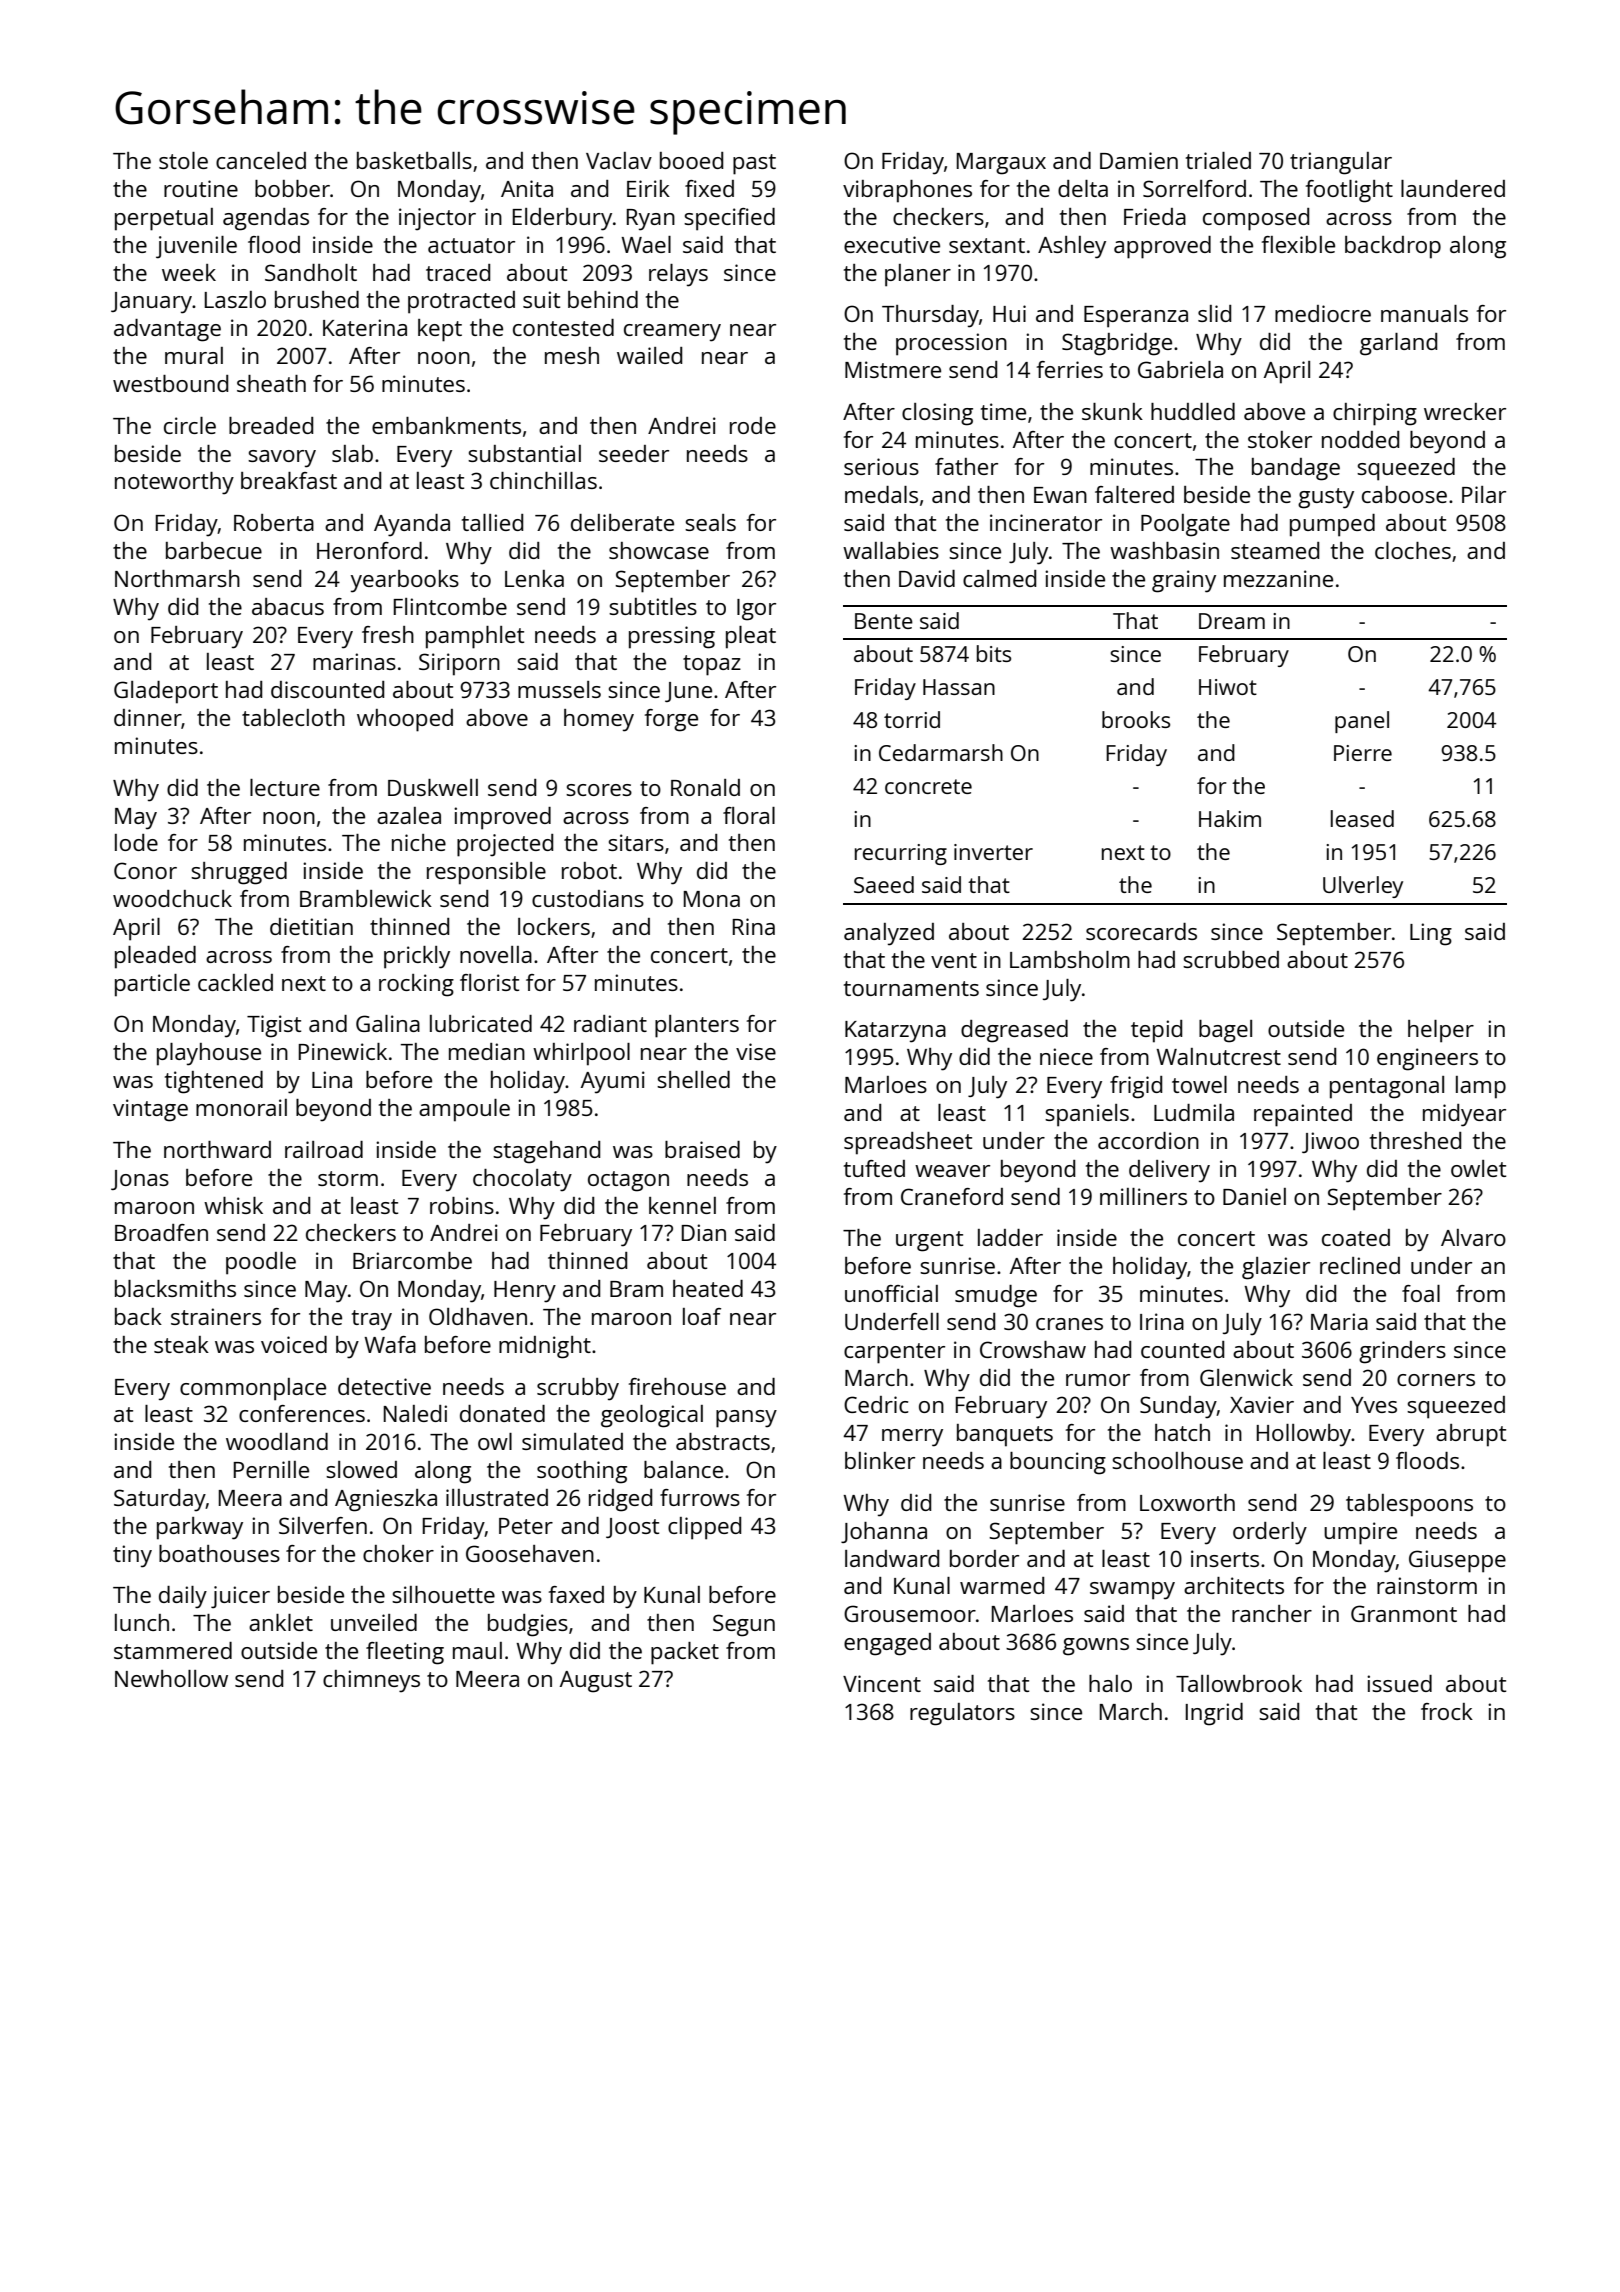  What do you see at coordinates (671, 720) in the page?
I see `forge` at bounding box center [671, 720].
